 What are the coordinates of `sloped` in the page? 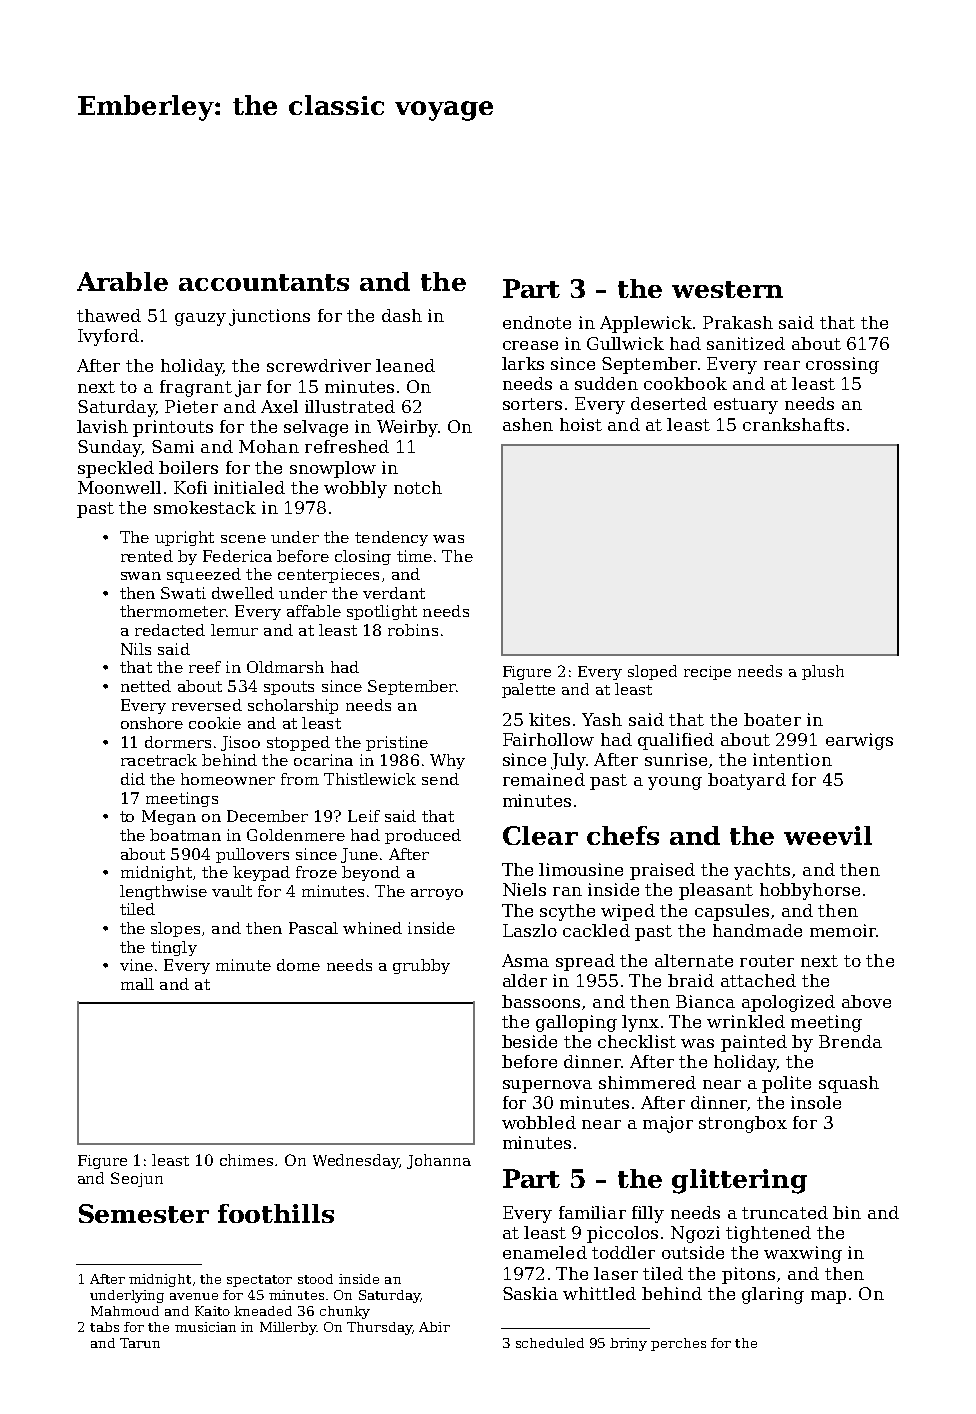 It's located at (652, 672).
